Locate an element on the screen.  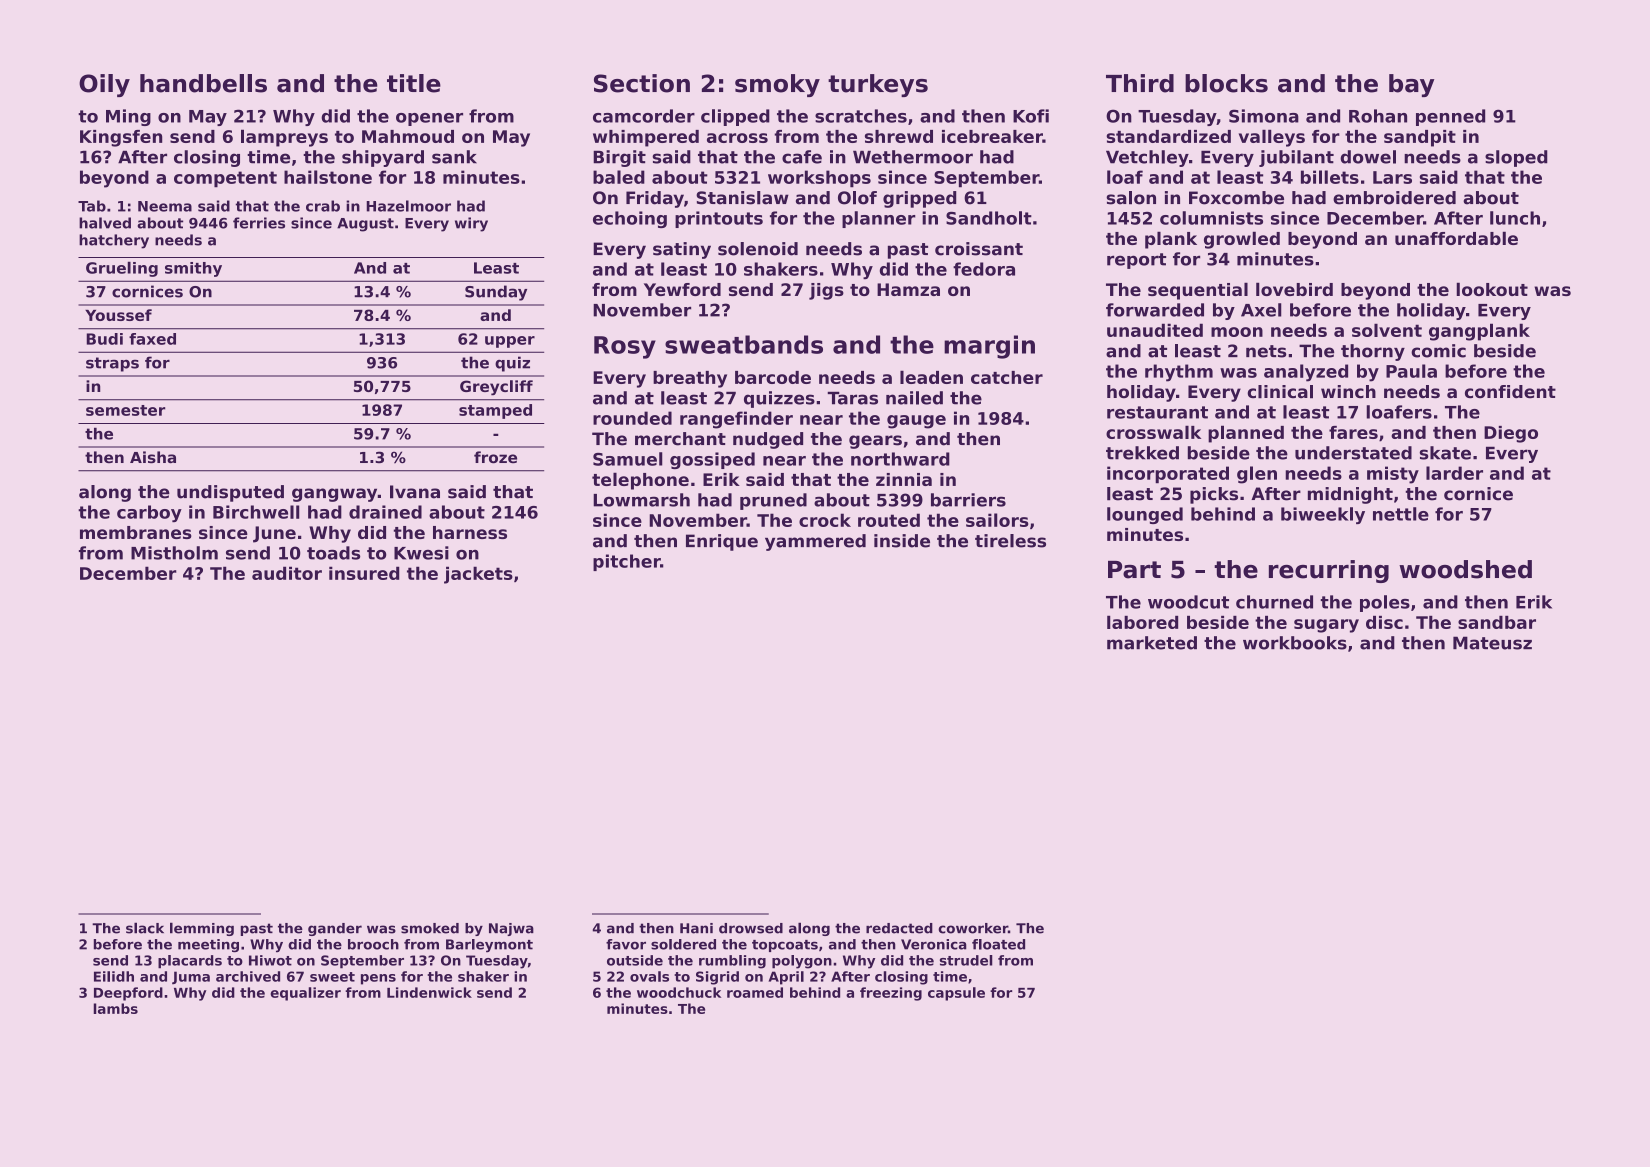
bay is located at coordinates (1411, 85).
